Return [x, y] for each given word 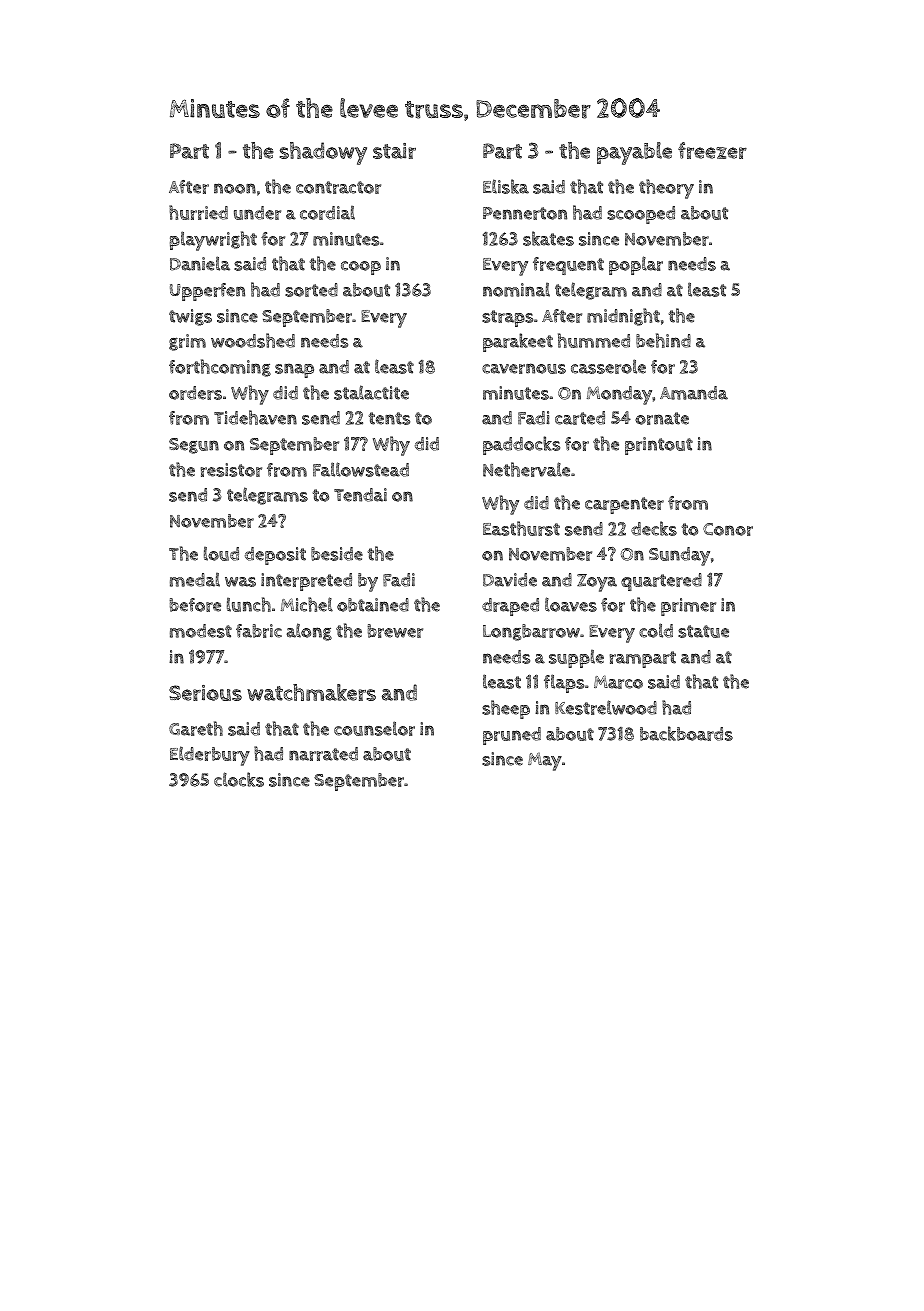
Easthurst [521, 528]
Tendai [360, 495]
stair [394, 151]
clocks [239, 779]
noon [235, 188]
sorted [311, 290]
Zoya [597, 583]
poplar [636, 265]
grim [187, 342]
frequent [568, 266]
